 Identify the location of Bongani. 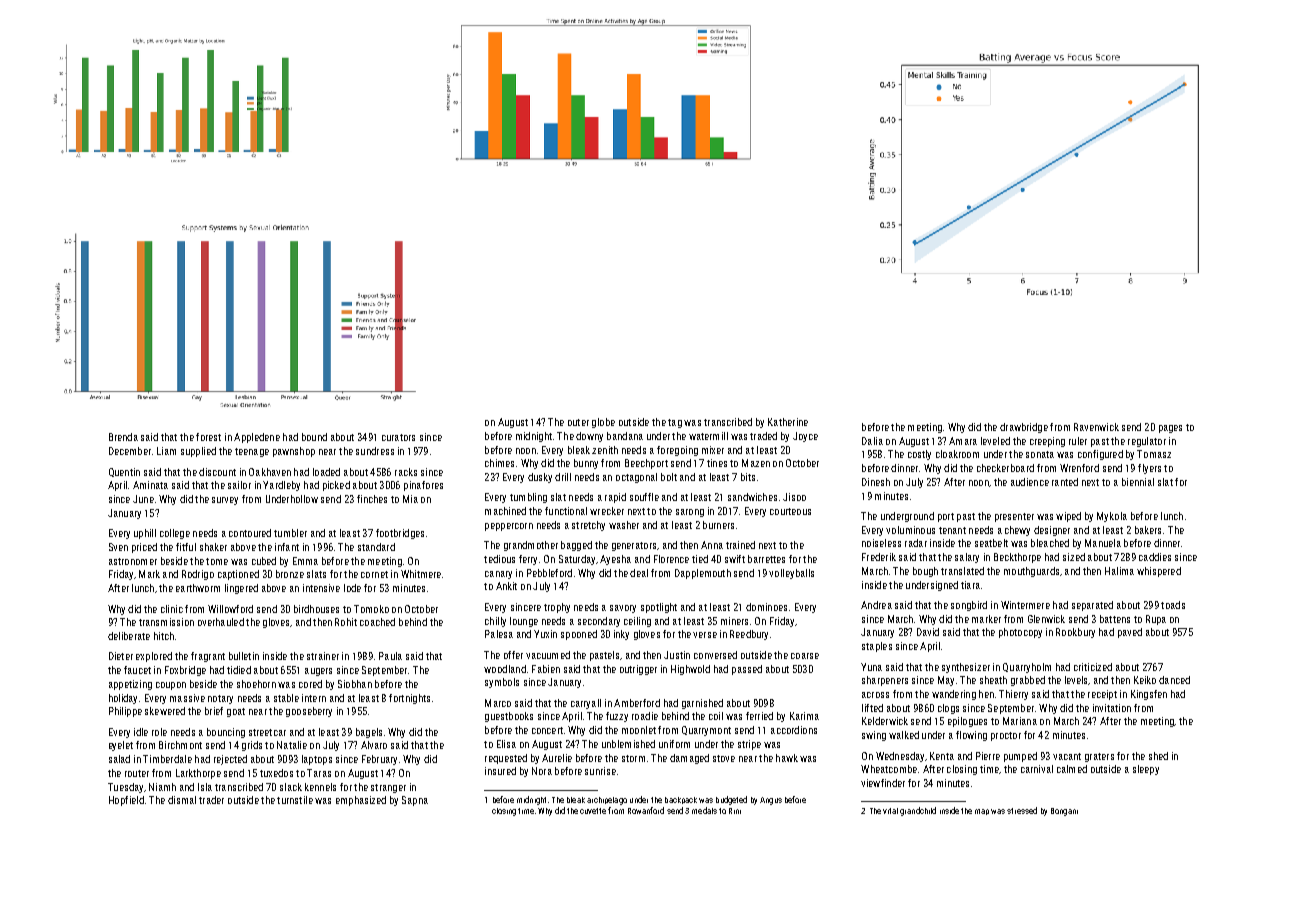
(1064, 812).
